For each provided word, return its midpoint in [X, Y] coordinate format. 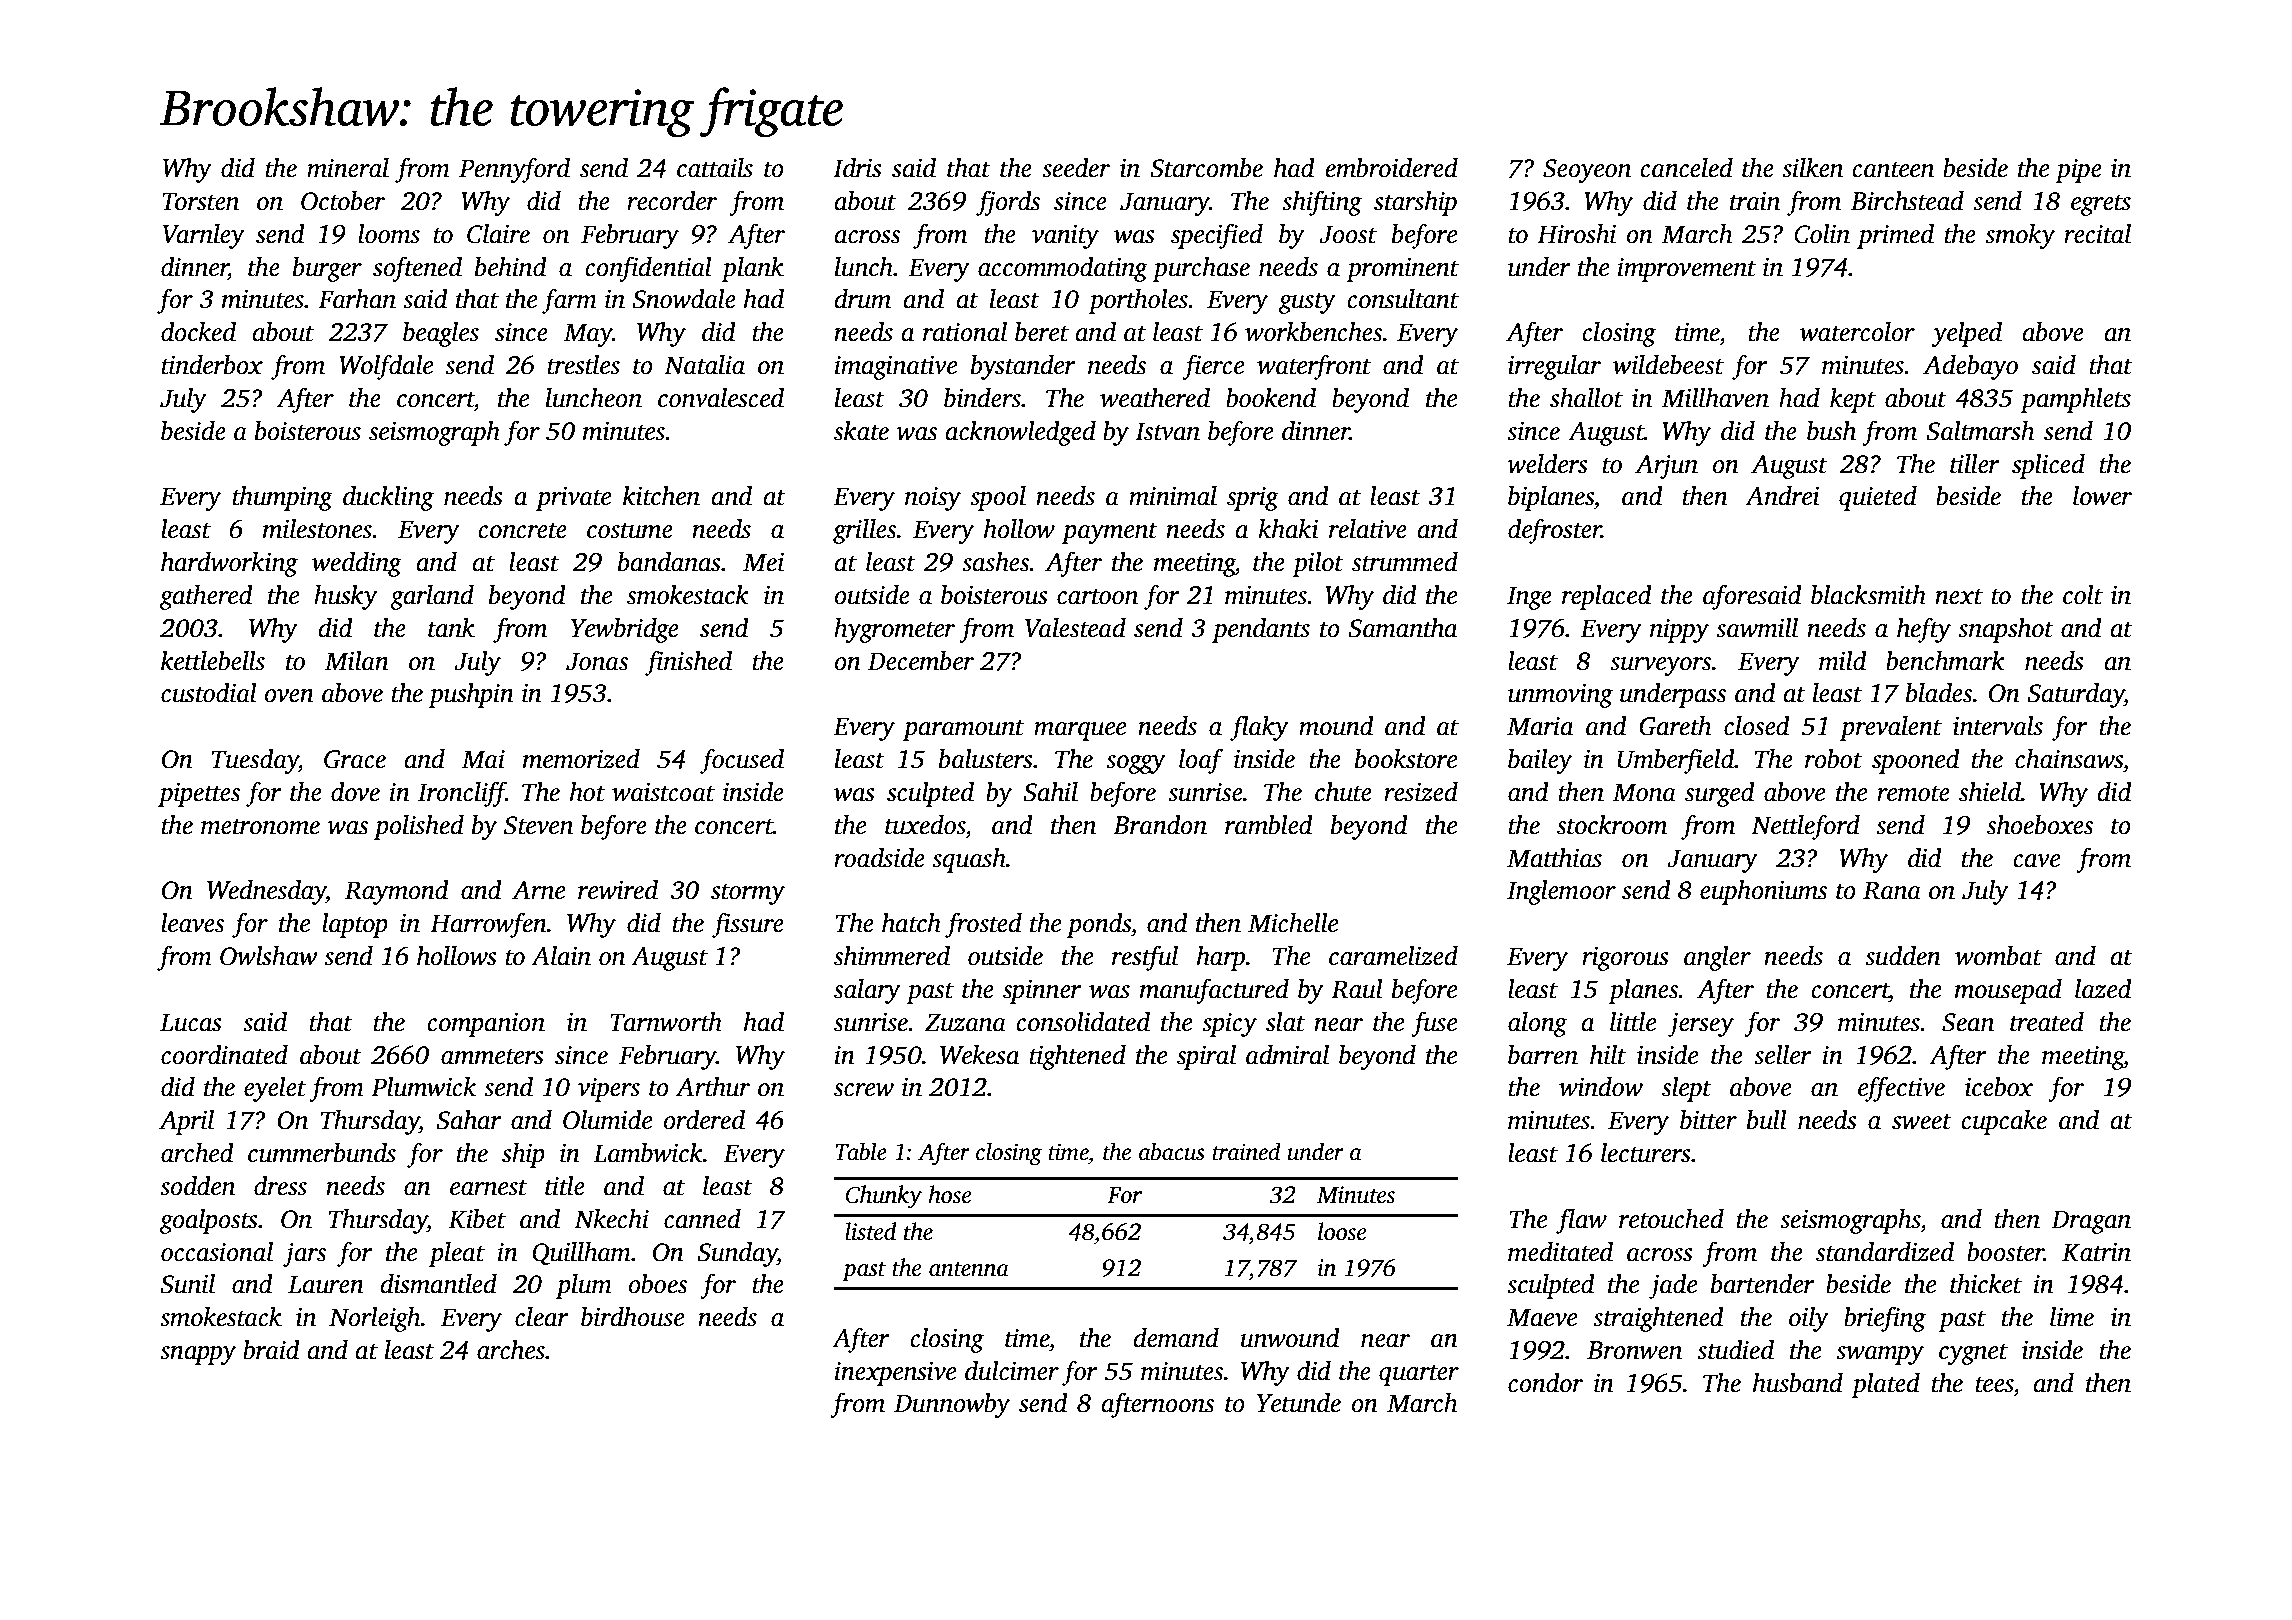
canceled [1686, 168]
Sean [1968, 1022]
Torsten [200, 201]
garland [432, 597]
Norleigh [375, 1319]
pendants [1261, 630]
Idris [857, 168]
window [1601, 1087]
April [186, 1122]
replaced [1607, 597]
